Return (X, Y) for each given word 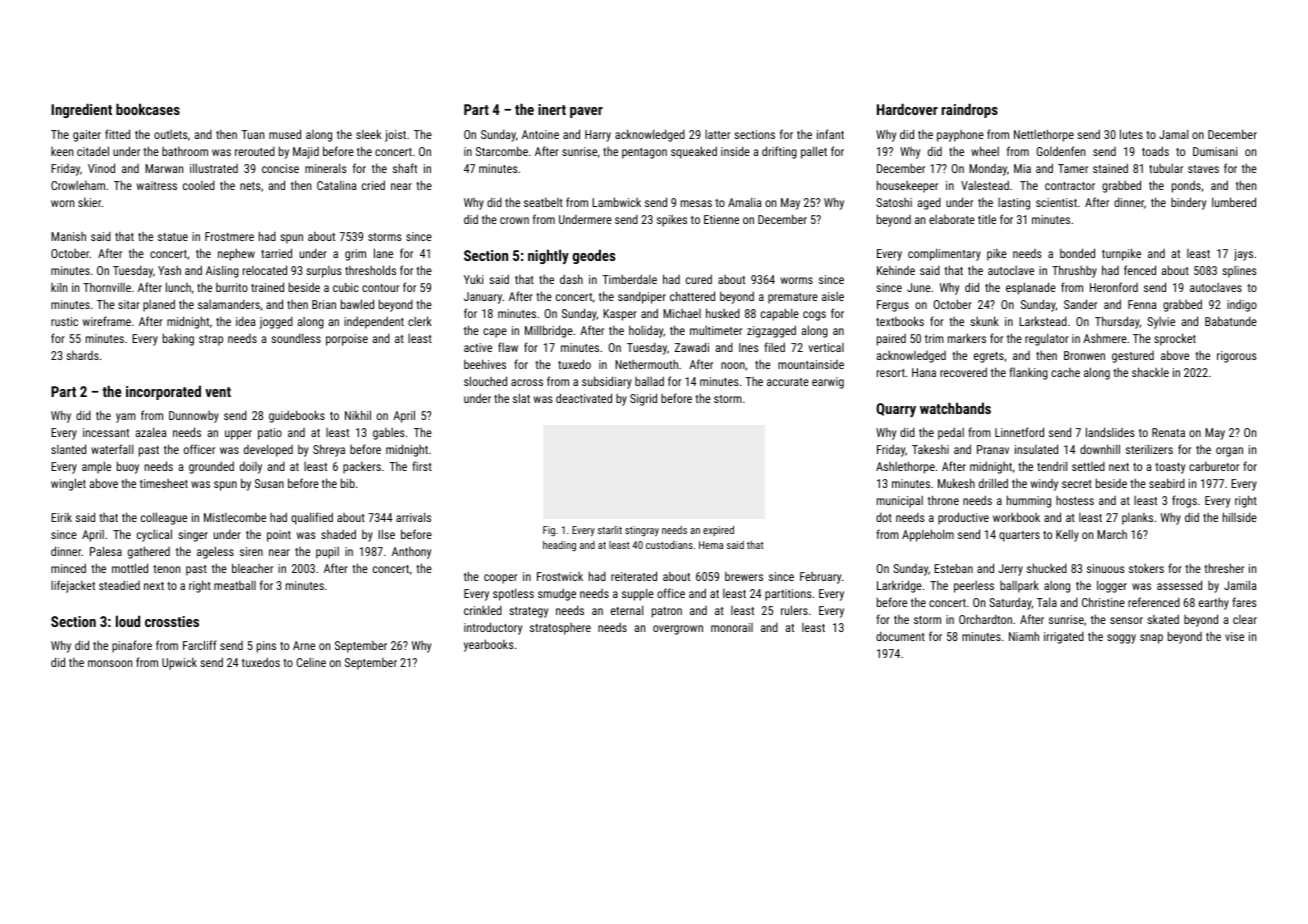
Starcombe (502, 151)
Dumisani (1215, 151)
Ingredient (81, 110)
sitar (129, 304)
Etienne (721, 219)
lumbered (1234, 202)
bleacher (252, 568)
